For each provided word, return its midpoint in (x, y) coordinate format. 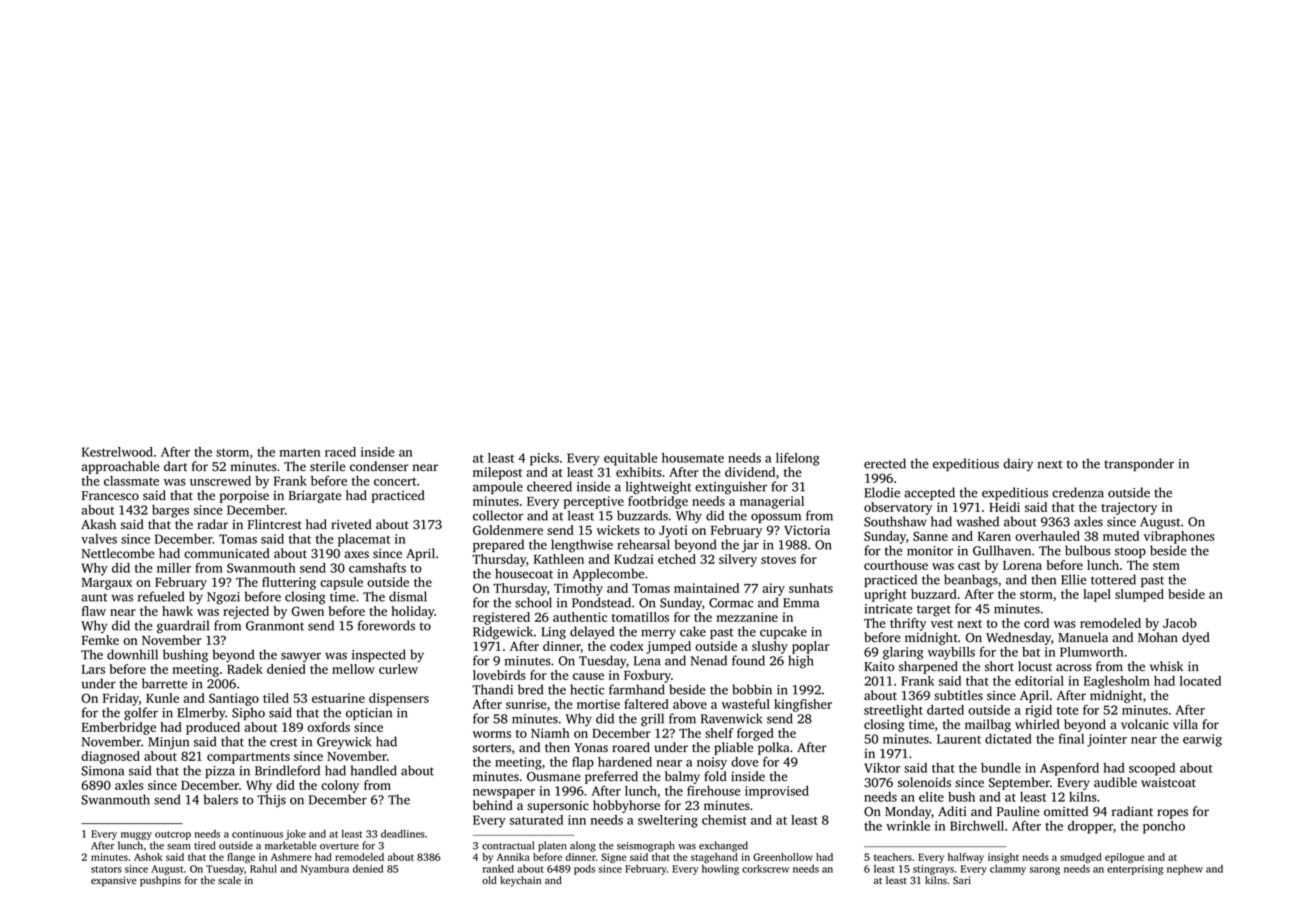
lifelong (797, 459)
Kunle (162, 698)
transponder (1139, 464)
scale (229, 880)
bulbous (1088, 550)
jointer (1107, 740)
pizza (220, 772)
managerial (772, 502)
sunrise (526, 704)
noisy (712, 763)
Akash (98, 524)
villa (1185, 724)
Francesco (110, 496)
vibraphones (1179, 537)
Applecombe (608, 574)
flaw (94, 611)
